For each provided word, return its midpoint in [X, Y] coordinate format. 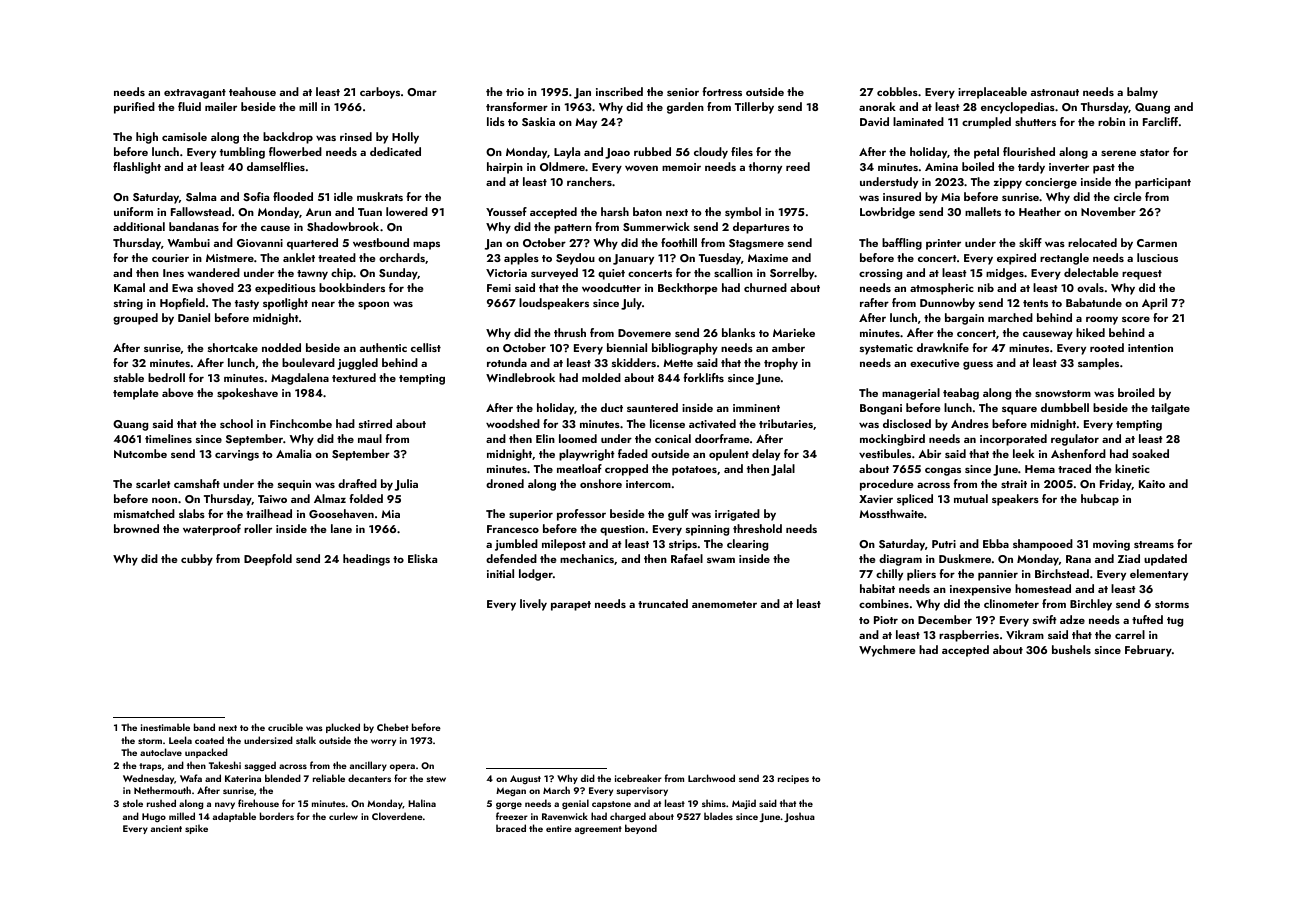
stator [1154, 152]
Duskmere [965, 558]
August [525, 779]
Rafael [687, 558]
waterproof [212, 530]
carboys [380, 93]
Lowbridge [887, 213]
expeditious [285, 289]
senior [683, 92]
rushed [161, 803]
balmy [1142, 93]
